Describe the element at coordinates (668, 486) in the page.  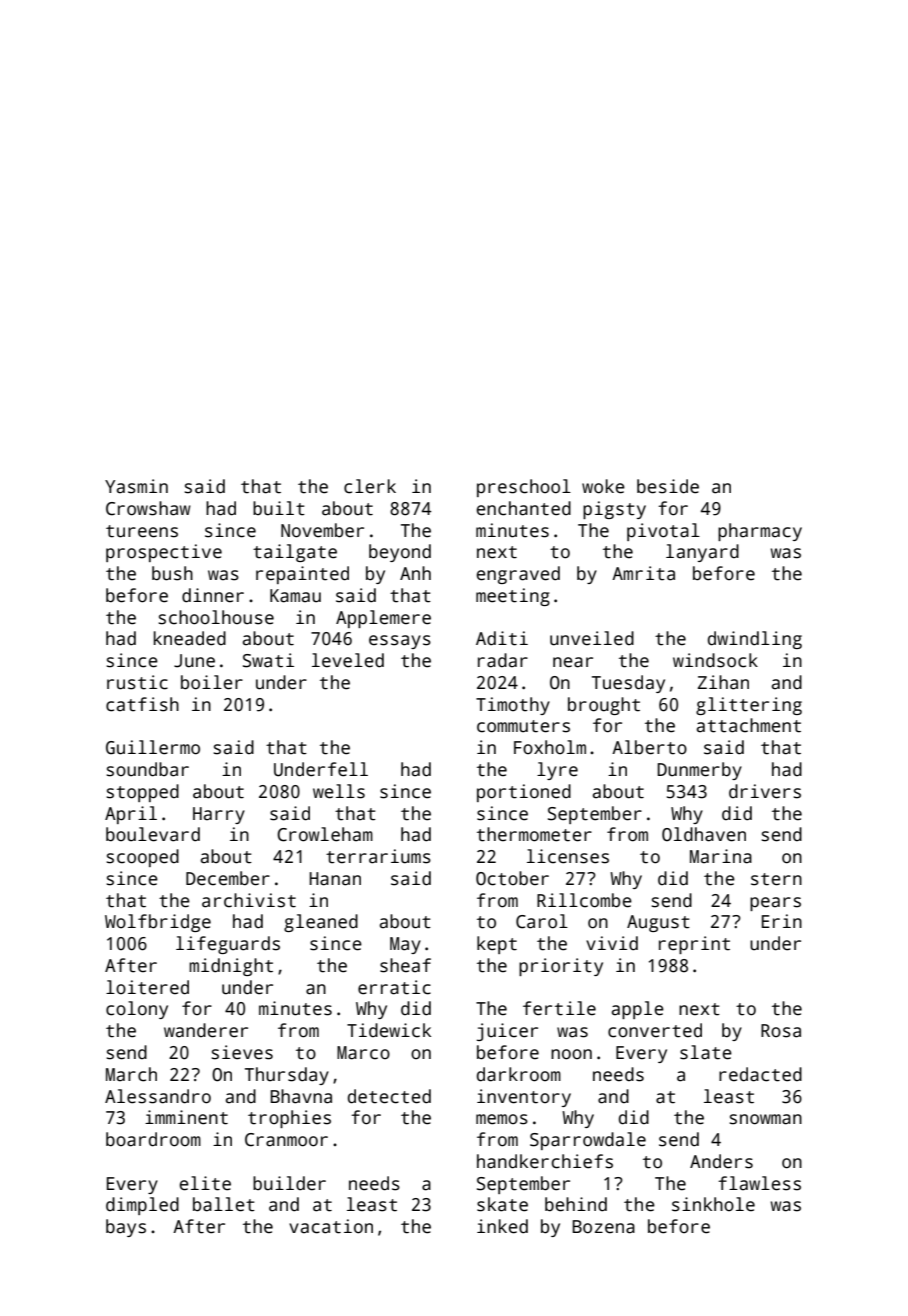
I see `beside` at that location.
